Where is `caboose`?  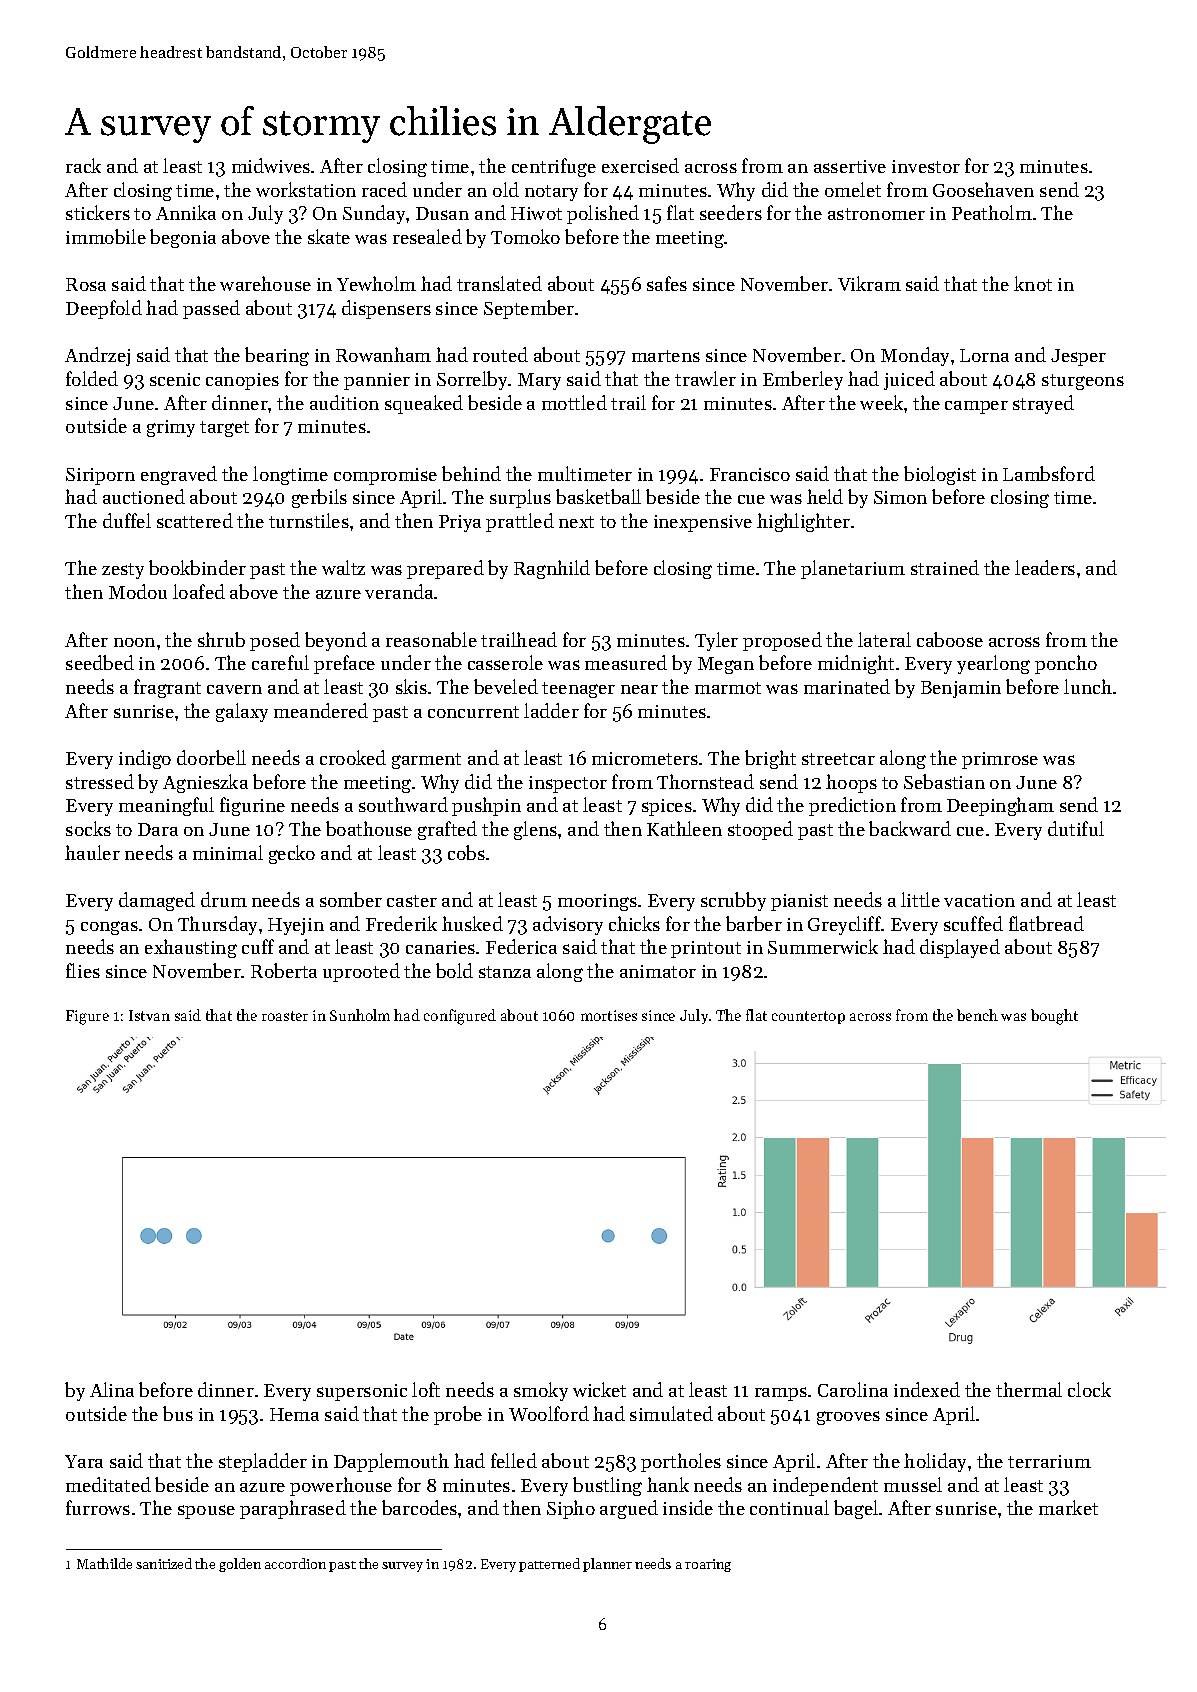
caboose is located at coordinates (950, 639).
